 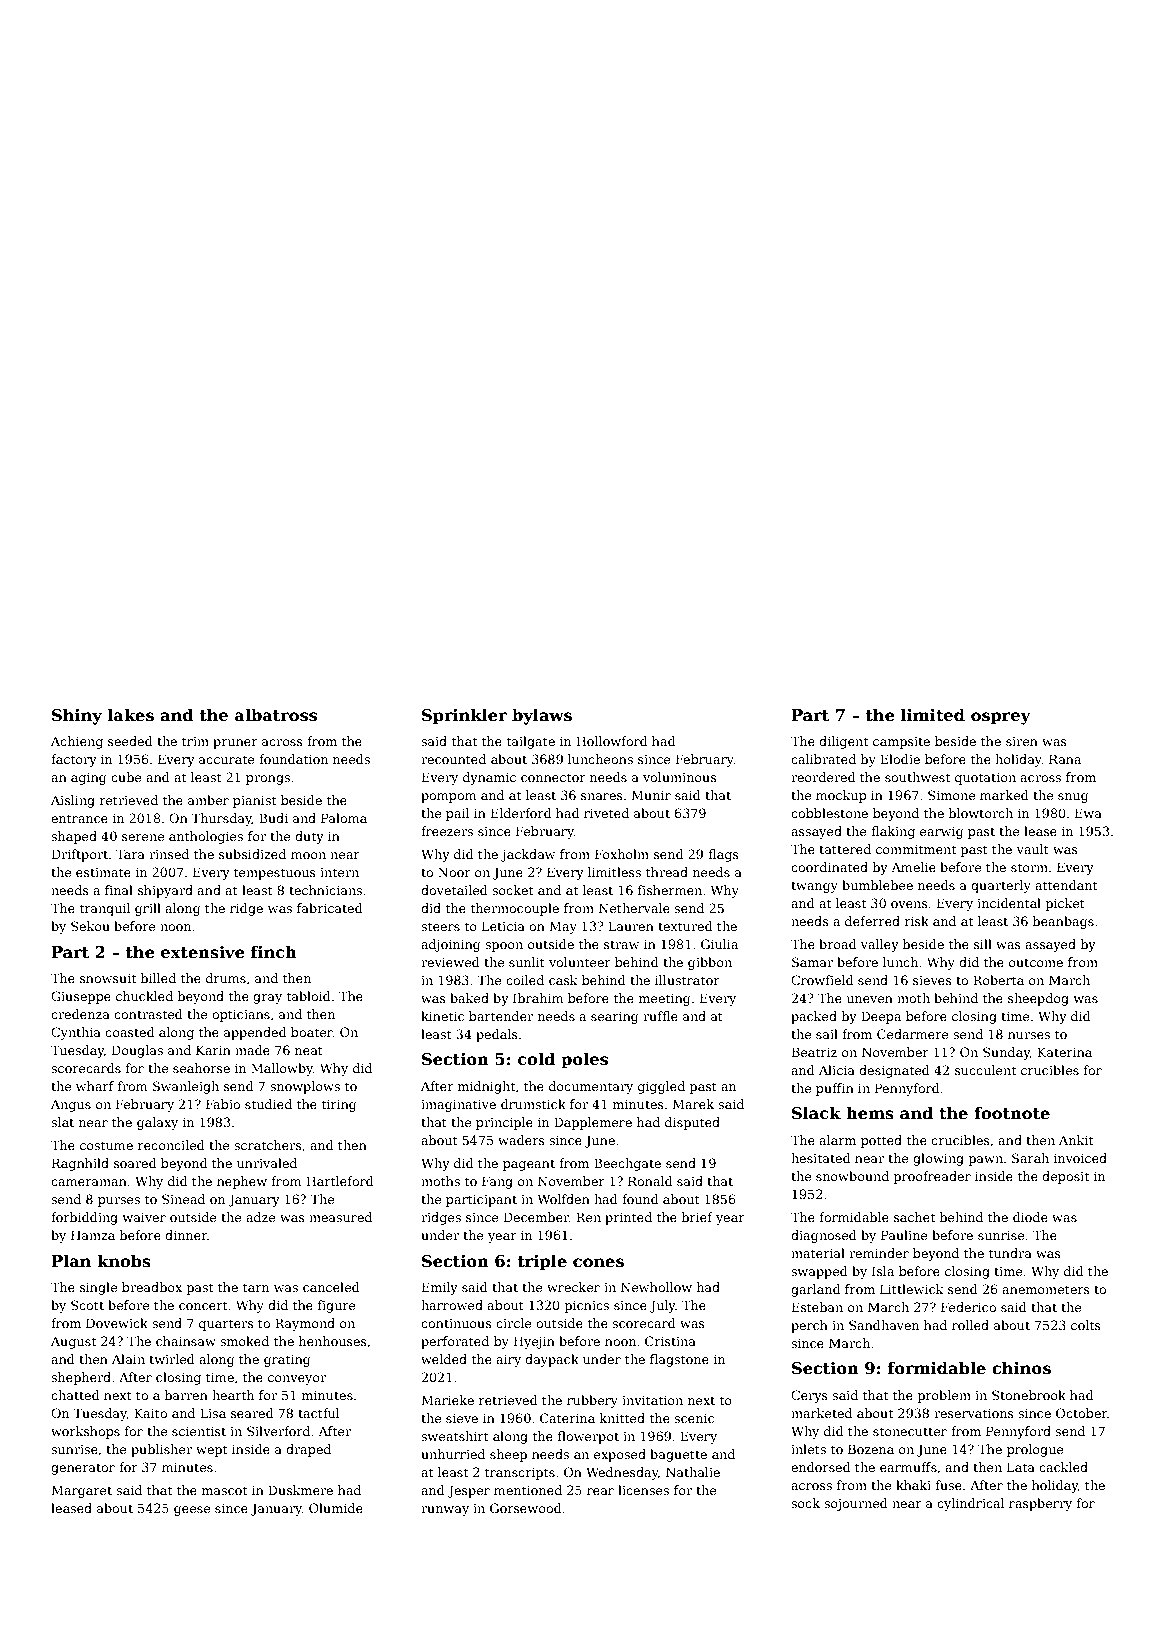 I want to click on searing, so click(x=615, y=1018).
